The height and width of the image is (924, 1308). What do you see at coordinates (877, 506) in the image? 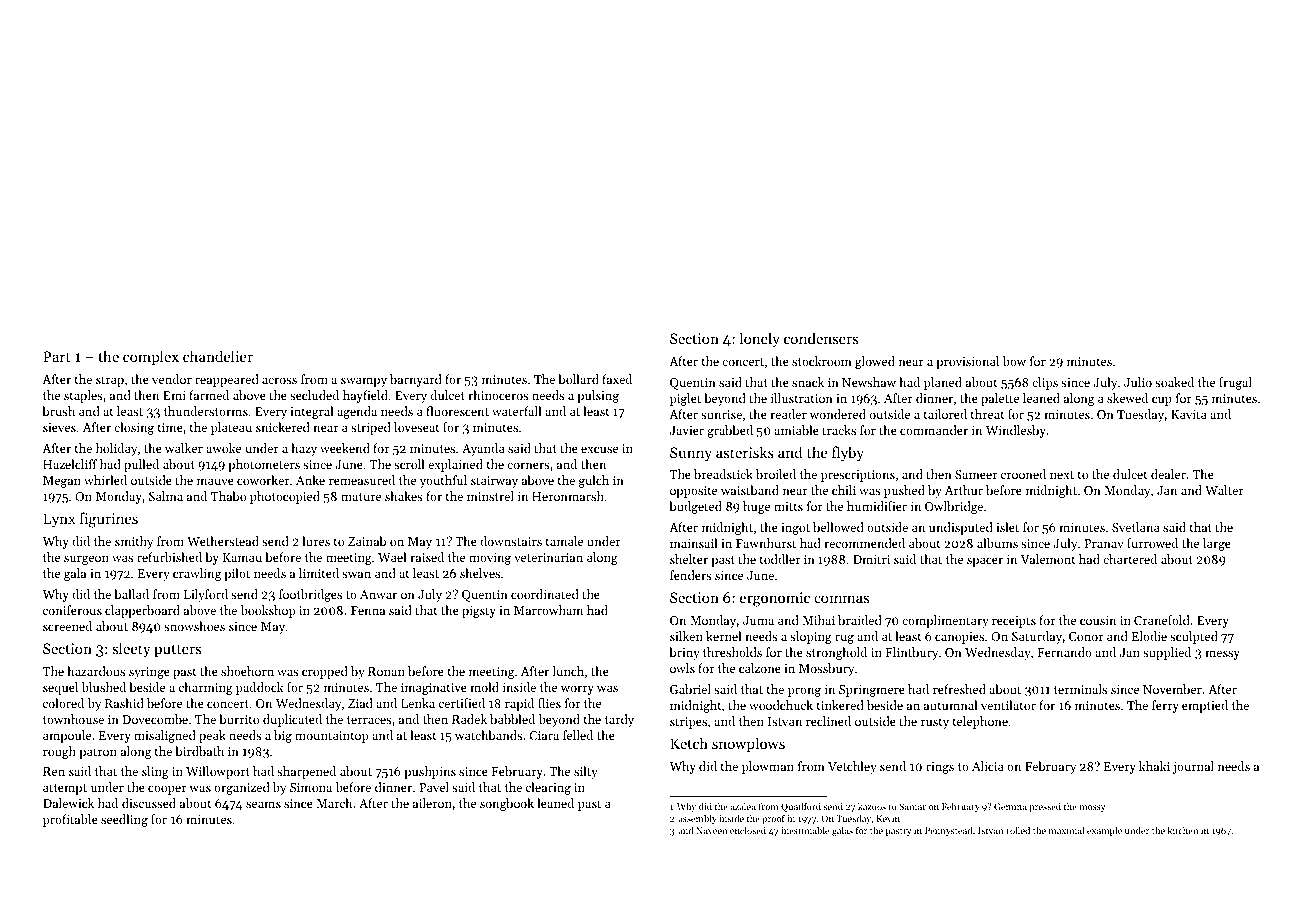
I see `humidifier` at bounding box center [877, 506].
